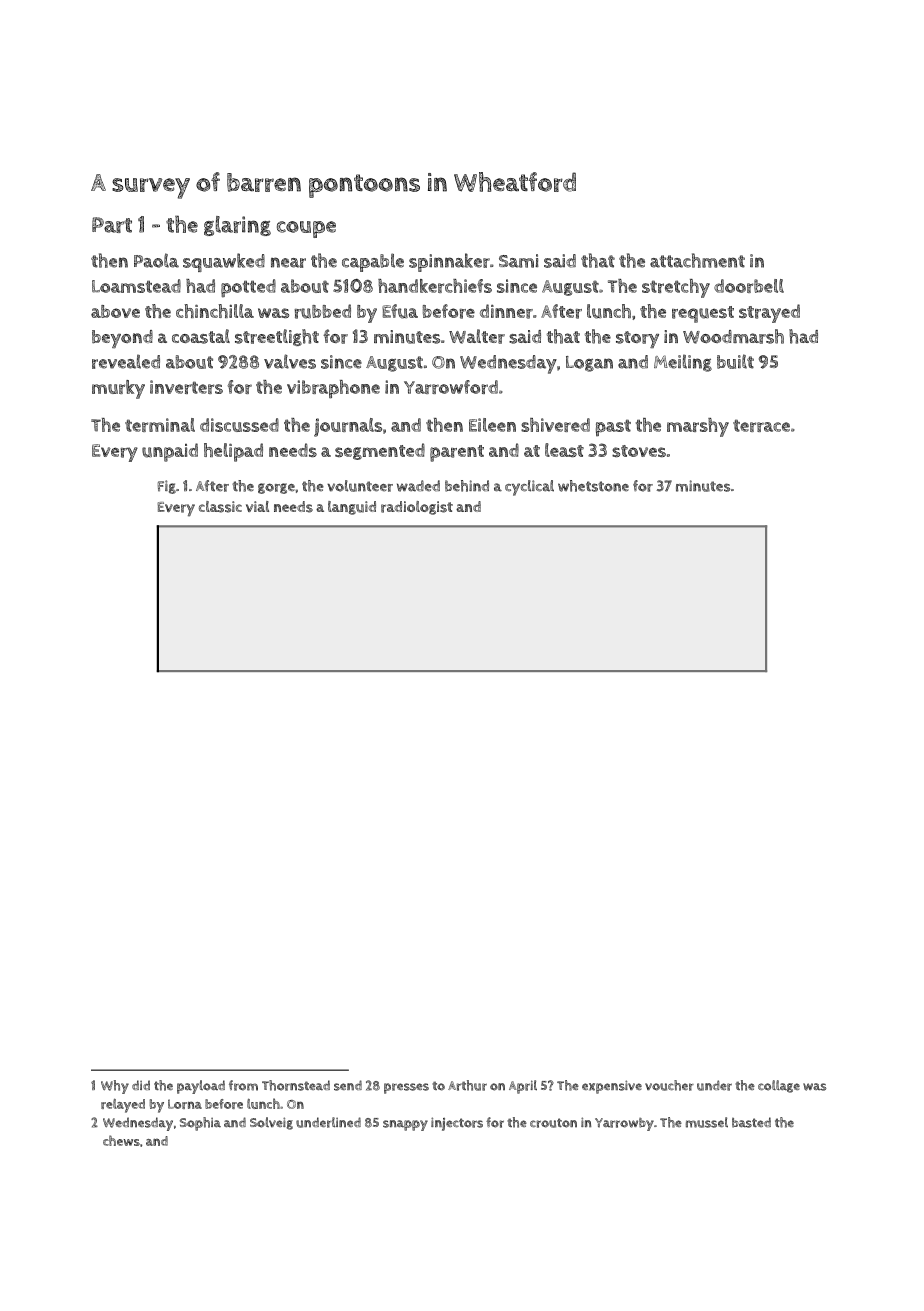  What do you see at coordinates (405, 1125) in the screenshot?
I see `snappy` at bounding box center [405, 1125].
